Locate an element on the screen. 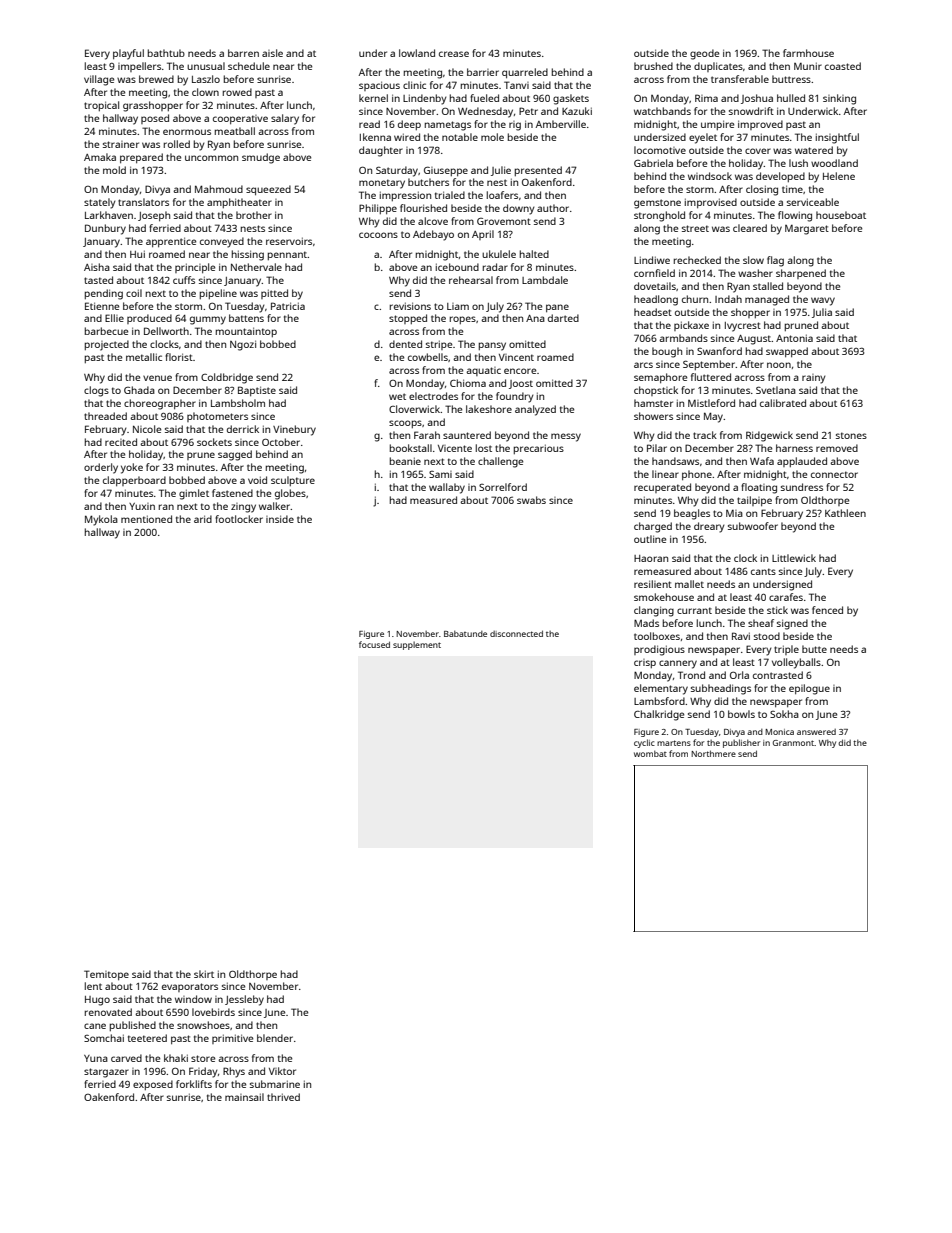  forklifts is located at coordinates (194, 1084).
